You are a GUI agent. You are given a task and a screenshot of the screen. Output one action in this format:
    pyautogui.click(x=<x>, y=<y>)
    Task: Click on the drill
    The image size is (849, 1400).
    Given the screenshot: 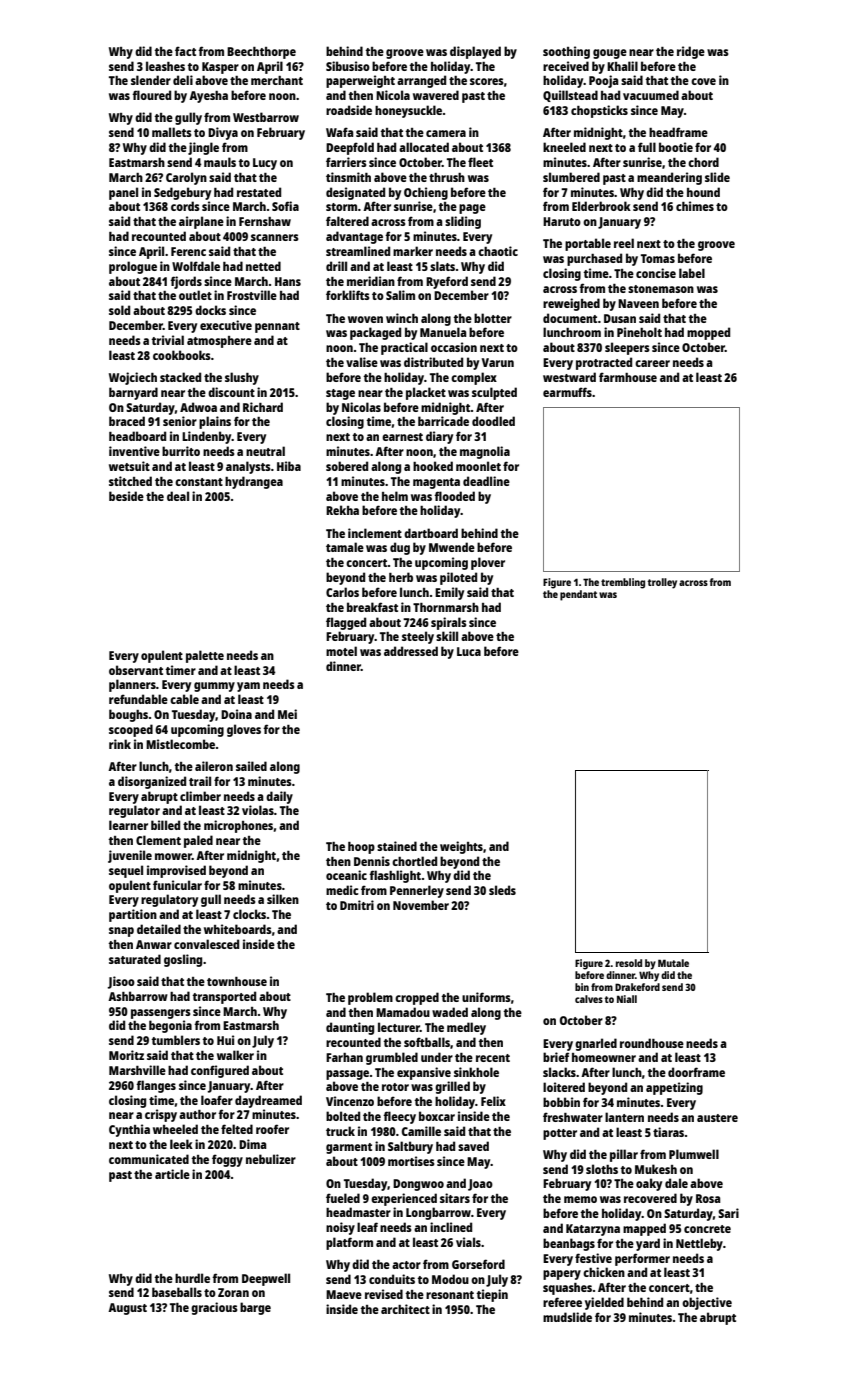 What is the action you would take?
    pyautogui.click(x=336, y=266)
